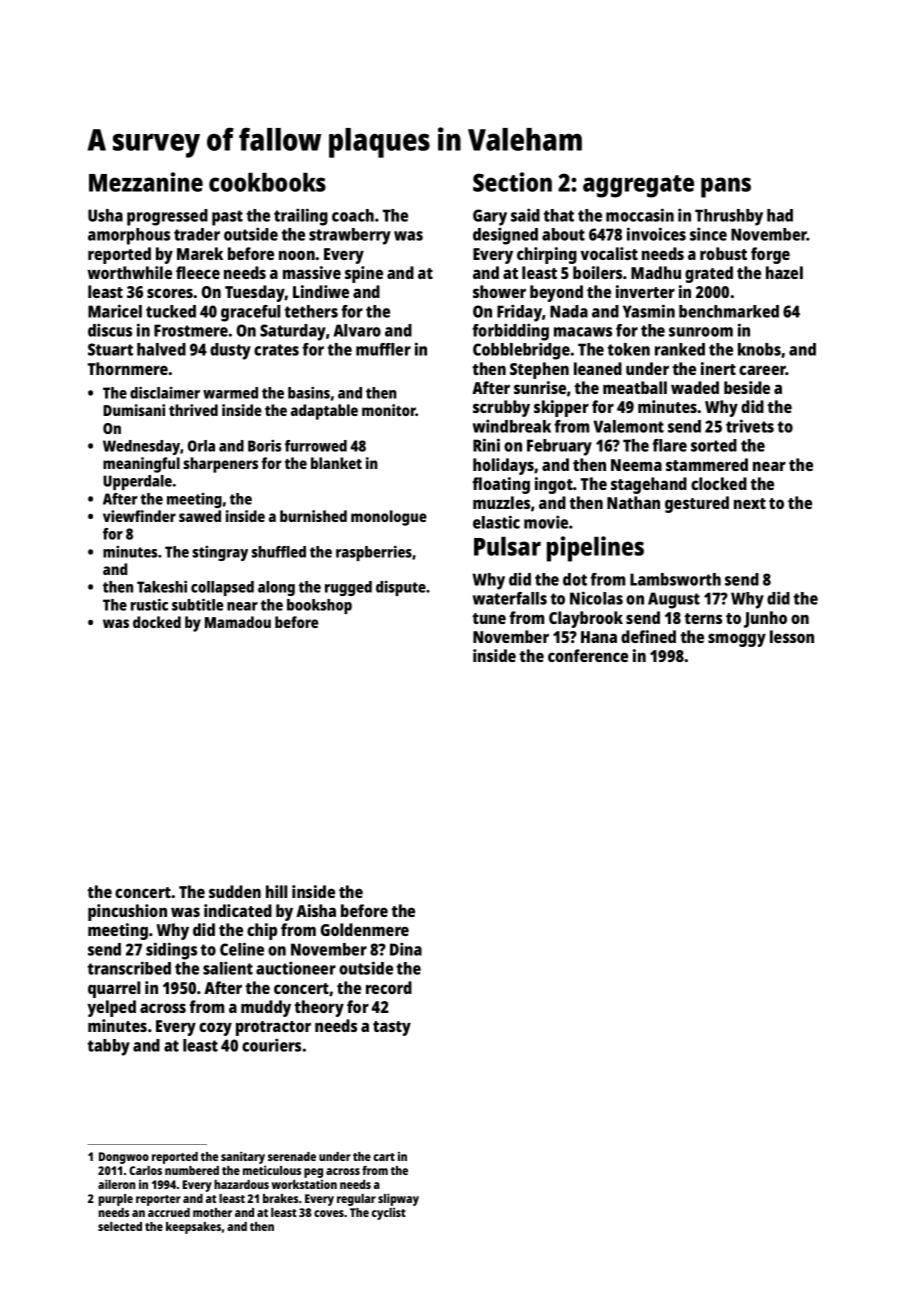  Describe the element at coordinates (392, 1028) in the screenshot. I see `tasty` at that location.
